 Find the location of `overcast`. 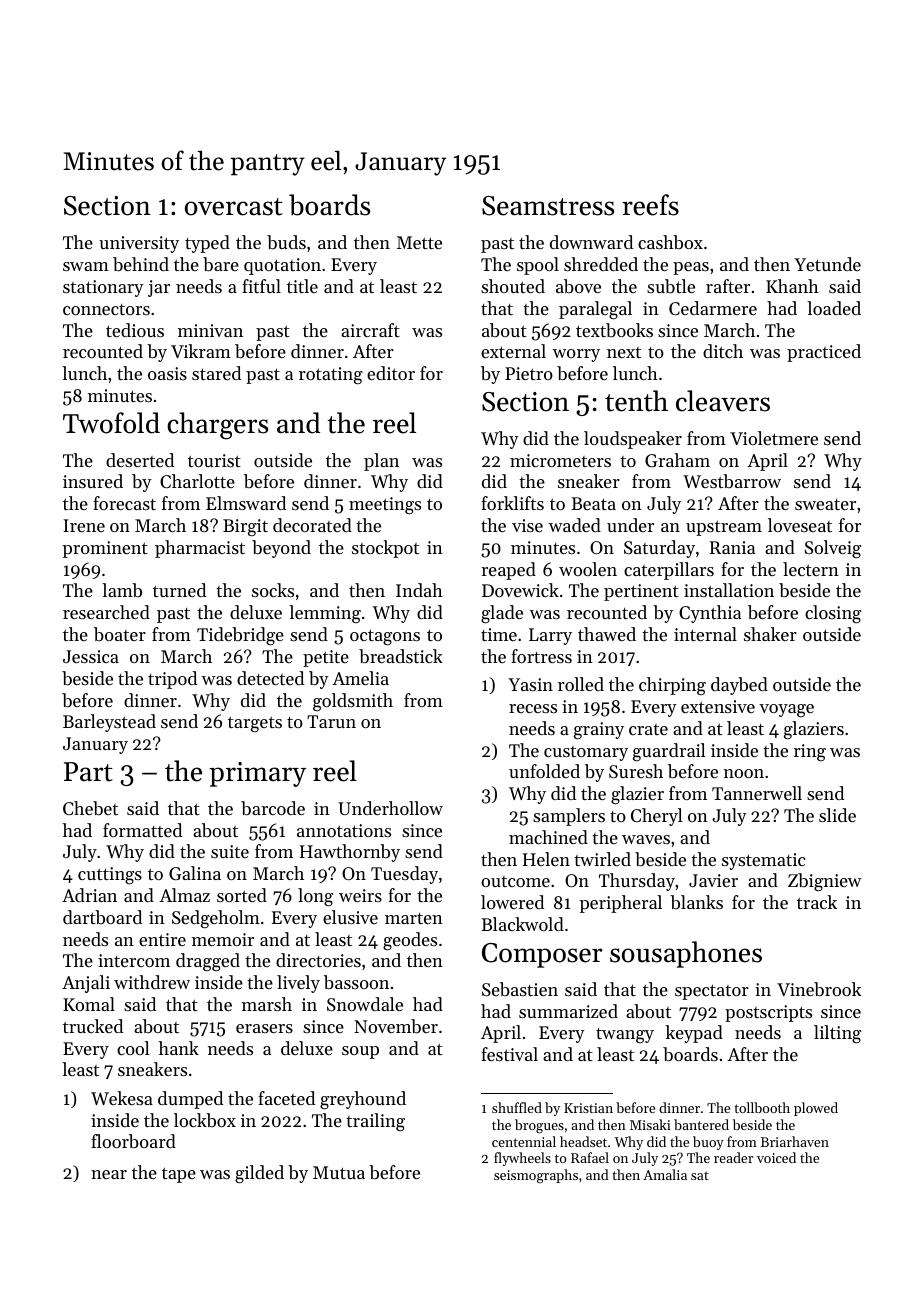

overcast is located at coordinates (234, 207).
